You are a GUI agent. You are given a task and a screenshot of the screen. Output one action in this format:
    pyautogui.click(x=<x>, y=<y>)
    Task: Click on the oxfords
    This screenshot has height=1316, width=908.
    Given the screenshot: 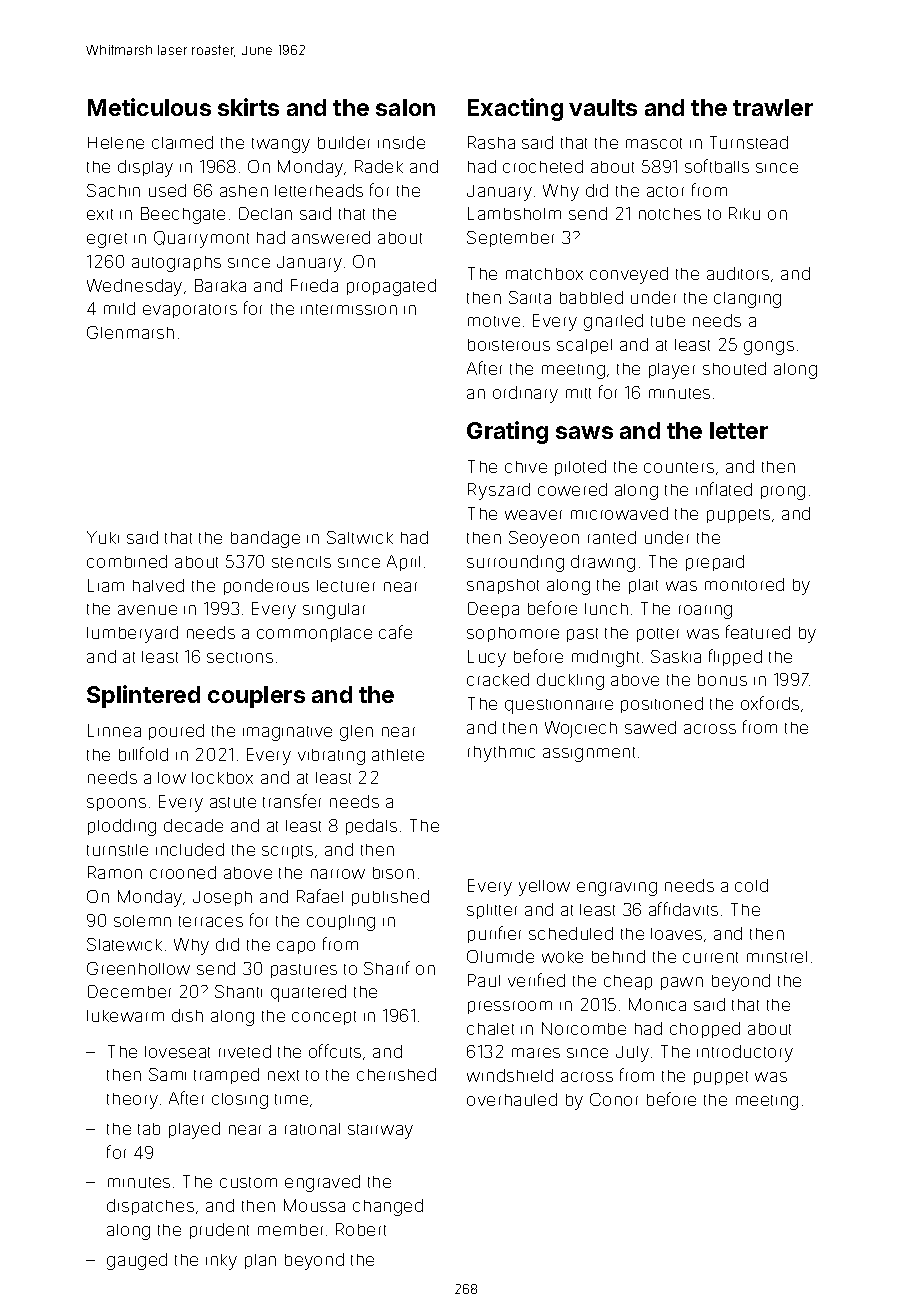 What is the action you would take?
    pyautogui.click(x=770, y=703)
